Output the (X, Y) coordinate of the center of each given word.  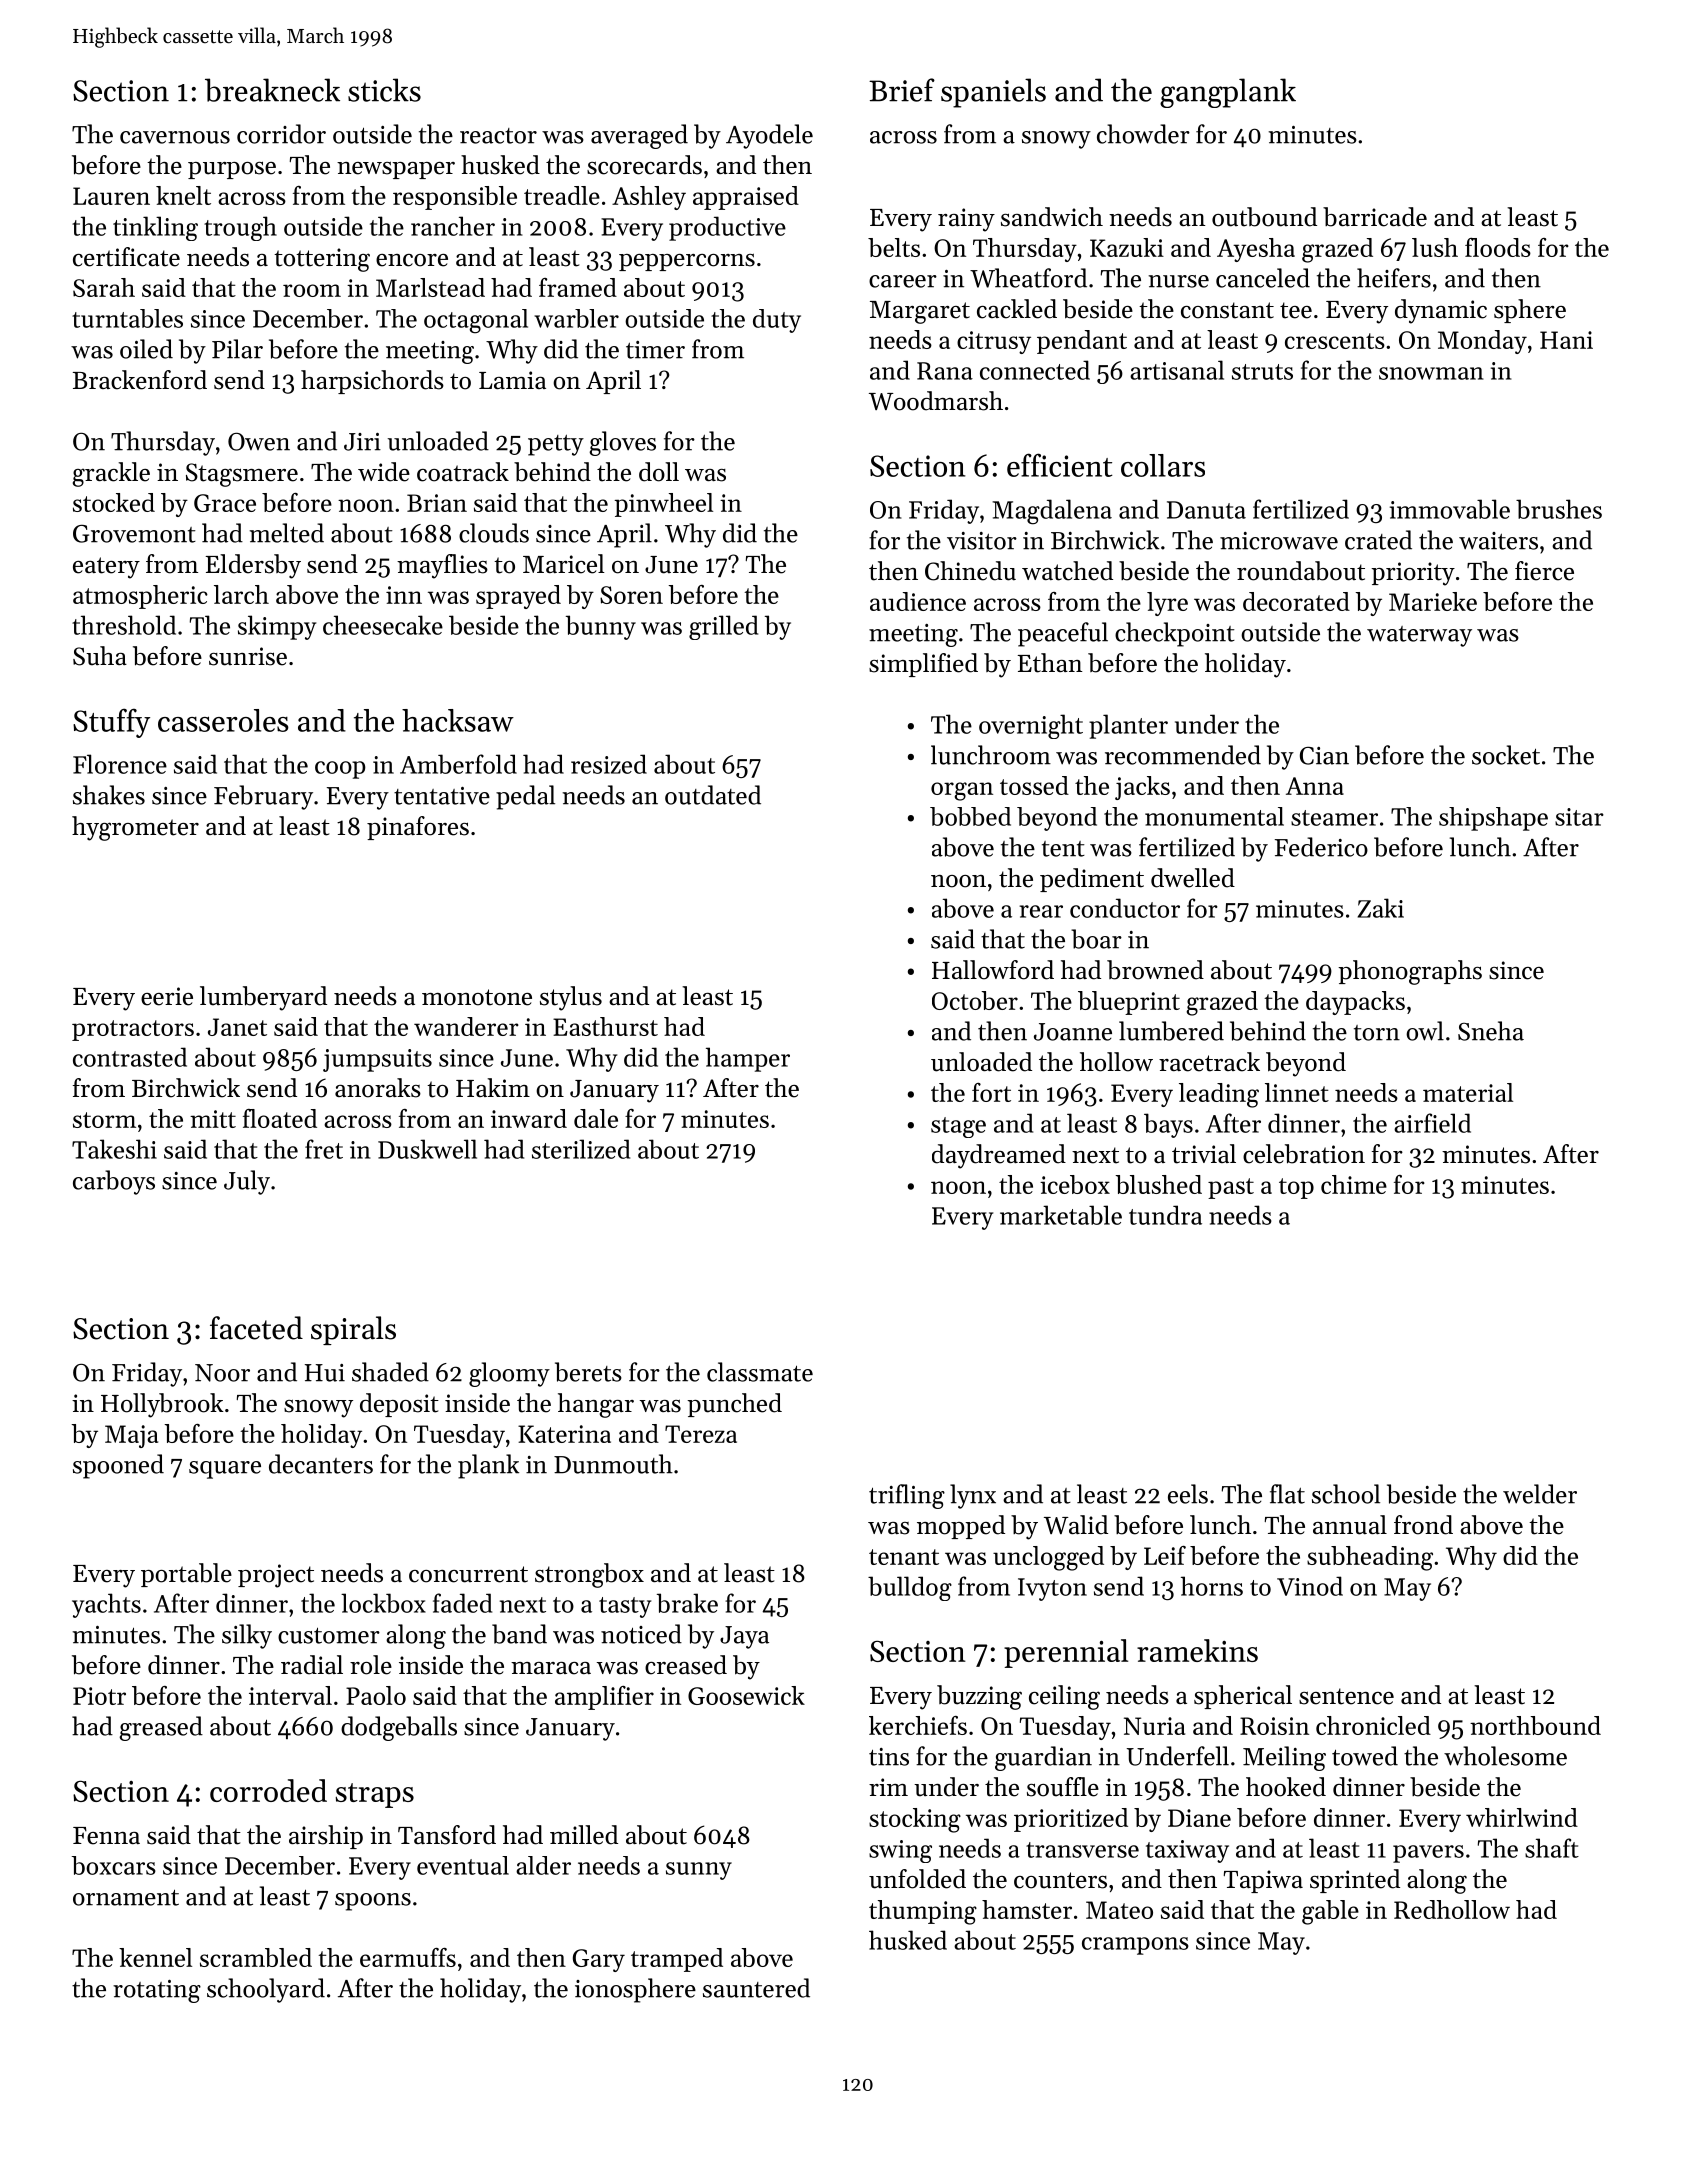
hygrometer (135, 828)
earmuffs (408, 1957)
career (903, 281)
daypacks (1355, 1003)
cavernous (175, 137)
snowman (1431, 373)
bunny (601, 627)
